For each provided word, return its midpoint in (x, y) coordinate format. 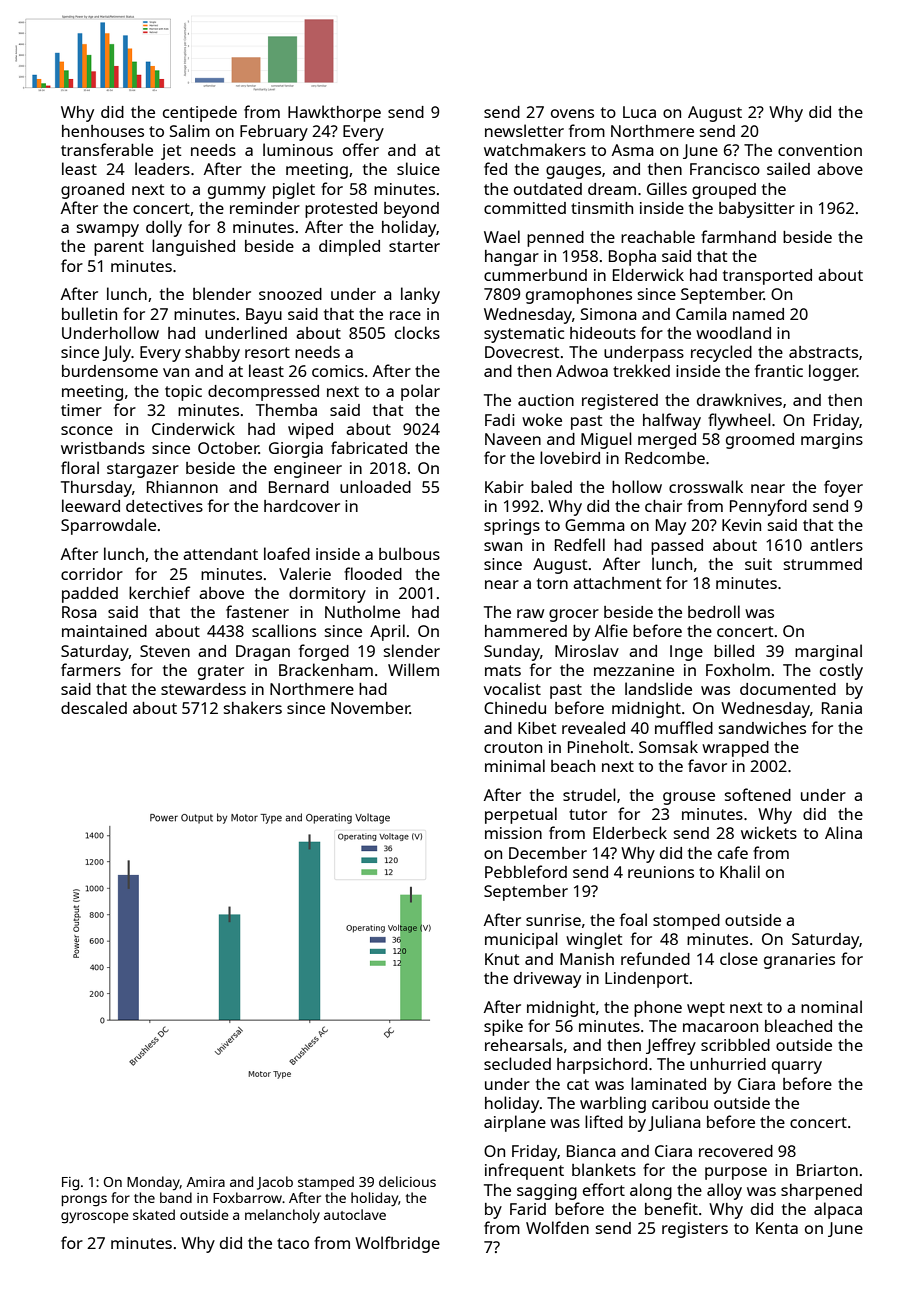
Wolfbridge (397, 1244)
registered (620, 402)
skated (154, 1214)
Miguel (606, 440)
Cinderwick (193, 428)
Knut (502, 959)
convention (820, 150)
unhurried (728, 1064)
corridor (92, 574)
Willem (413, 669)
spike (503, 1027)
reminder (265, 208)
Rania (842, 708)
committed (525, 208)
